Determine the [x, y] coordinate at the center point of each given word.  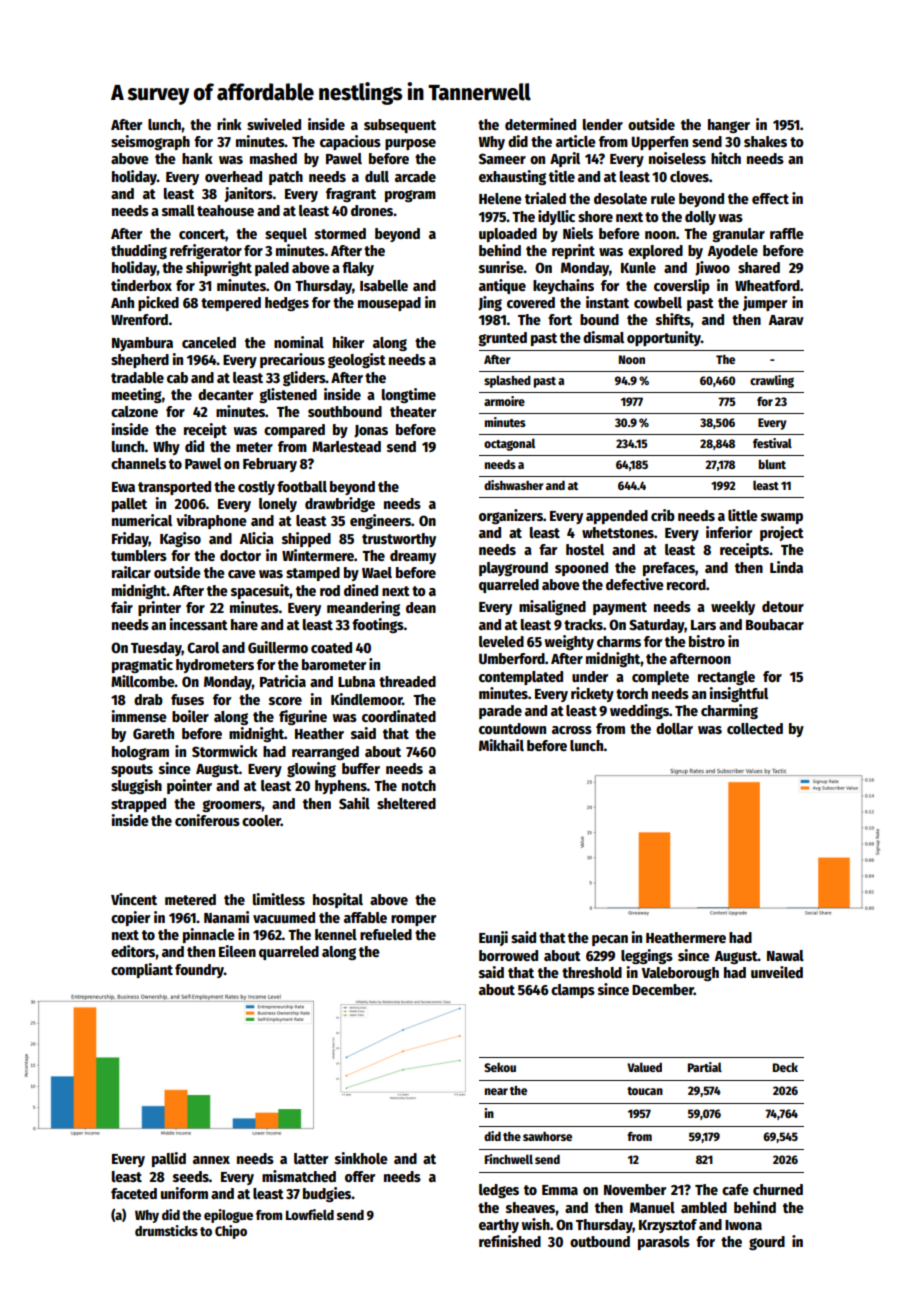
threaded [407, 681]
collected [755, 728]
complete [660, 678]
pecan [610, 940]
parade [500, 712]
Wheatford [767, 285]
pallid [169, 1159]
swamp [782, 518]
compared [294, 431]
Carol [203, 647]
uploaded [508, 235]
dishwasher [513, 485]
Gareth [153, 733]
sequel [286, 235]
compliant [142, 970]
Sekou [500, 1067]
